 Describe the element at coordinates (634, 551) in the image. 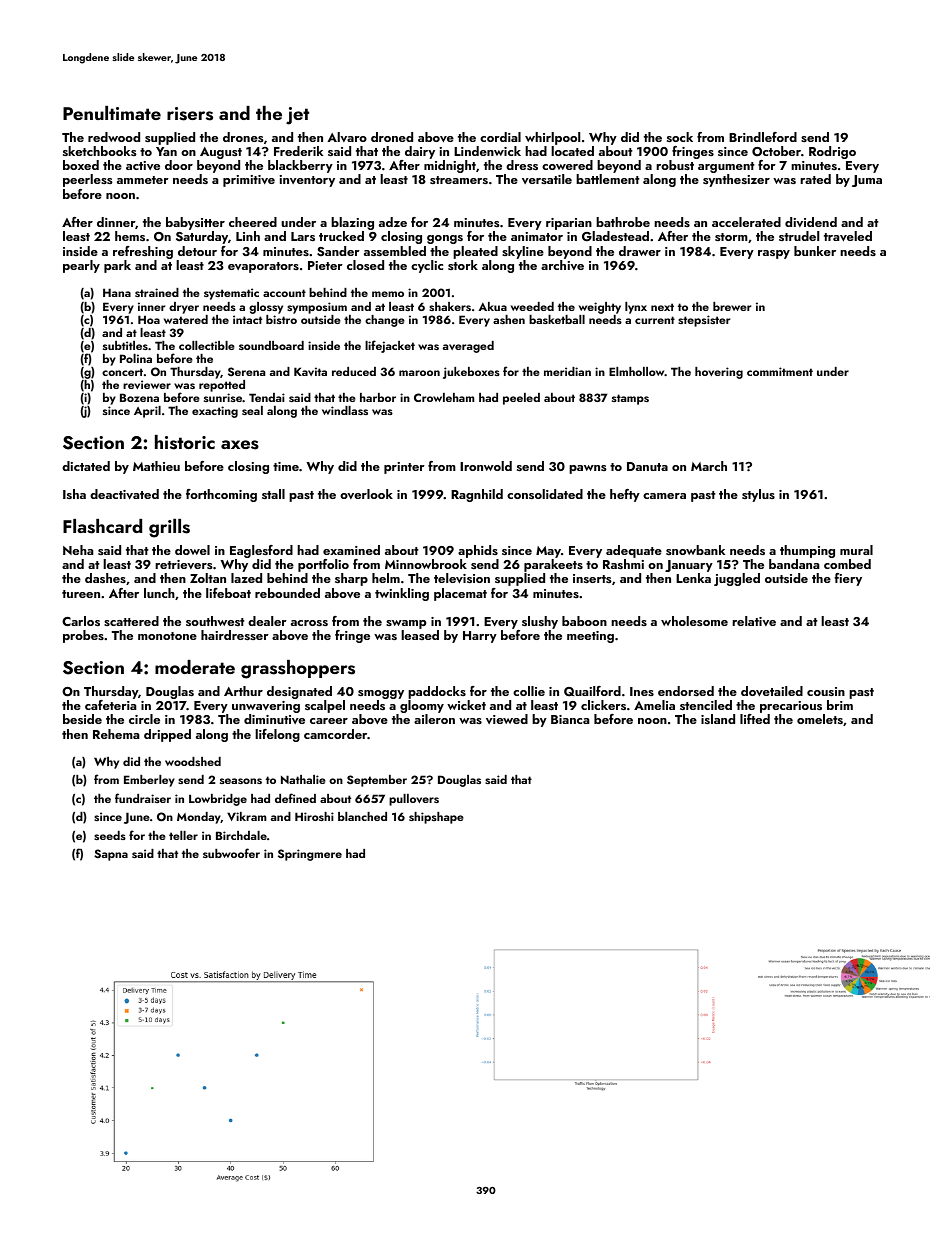

I see `adequate` at that location.
